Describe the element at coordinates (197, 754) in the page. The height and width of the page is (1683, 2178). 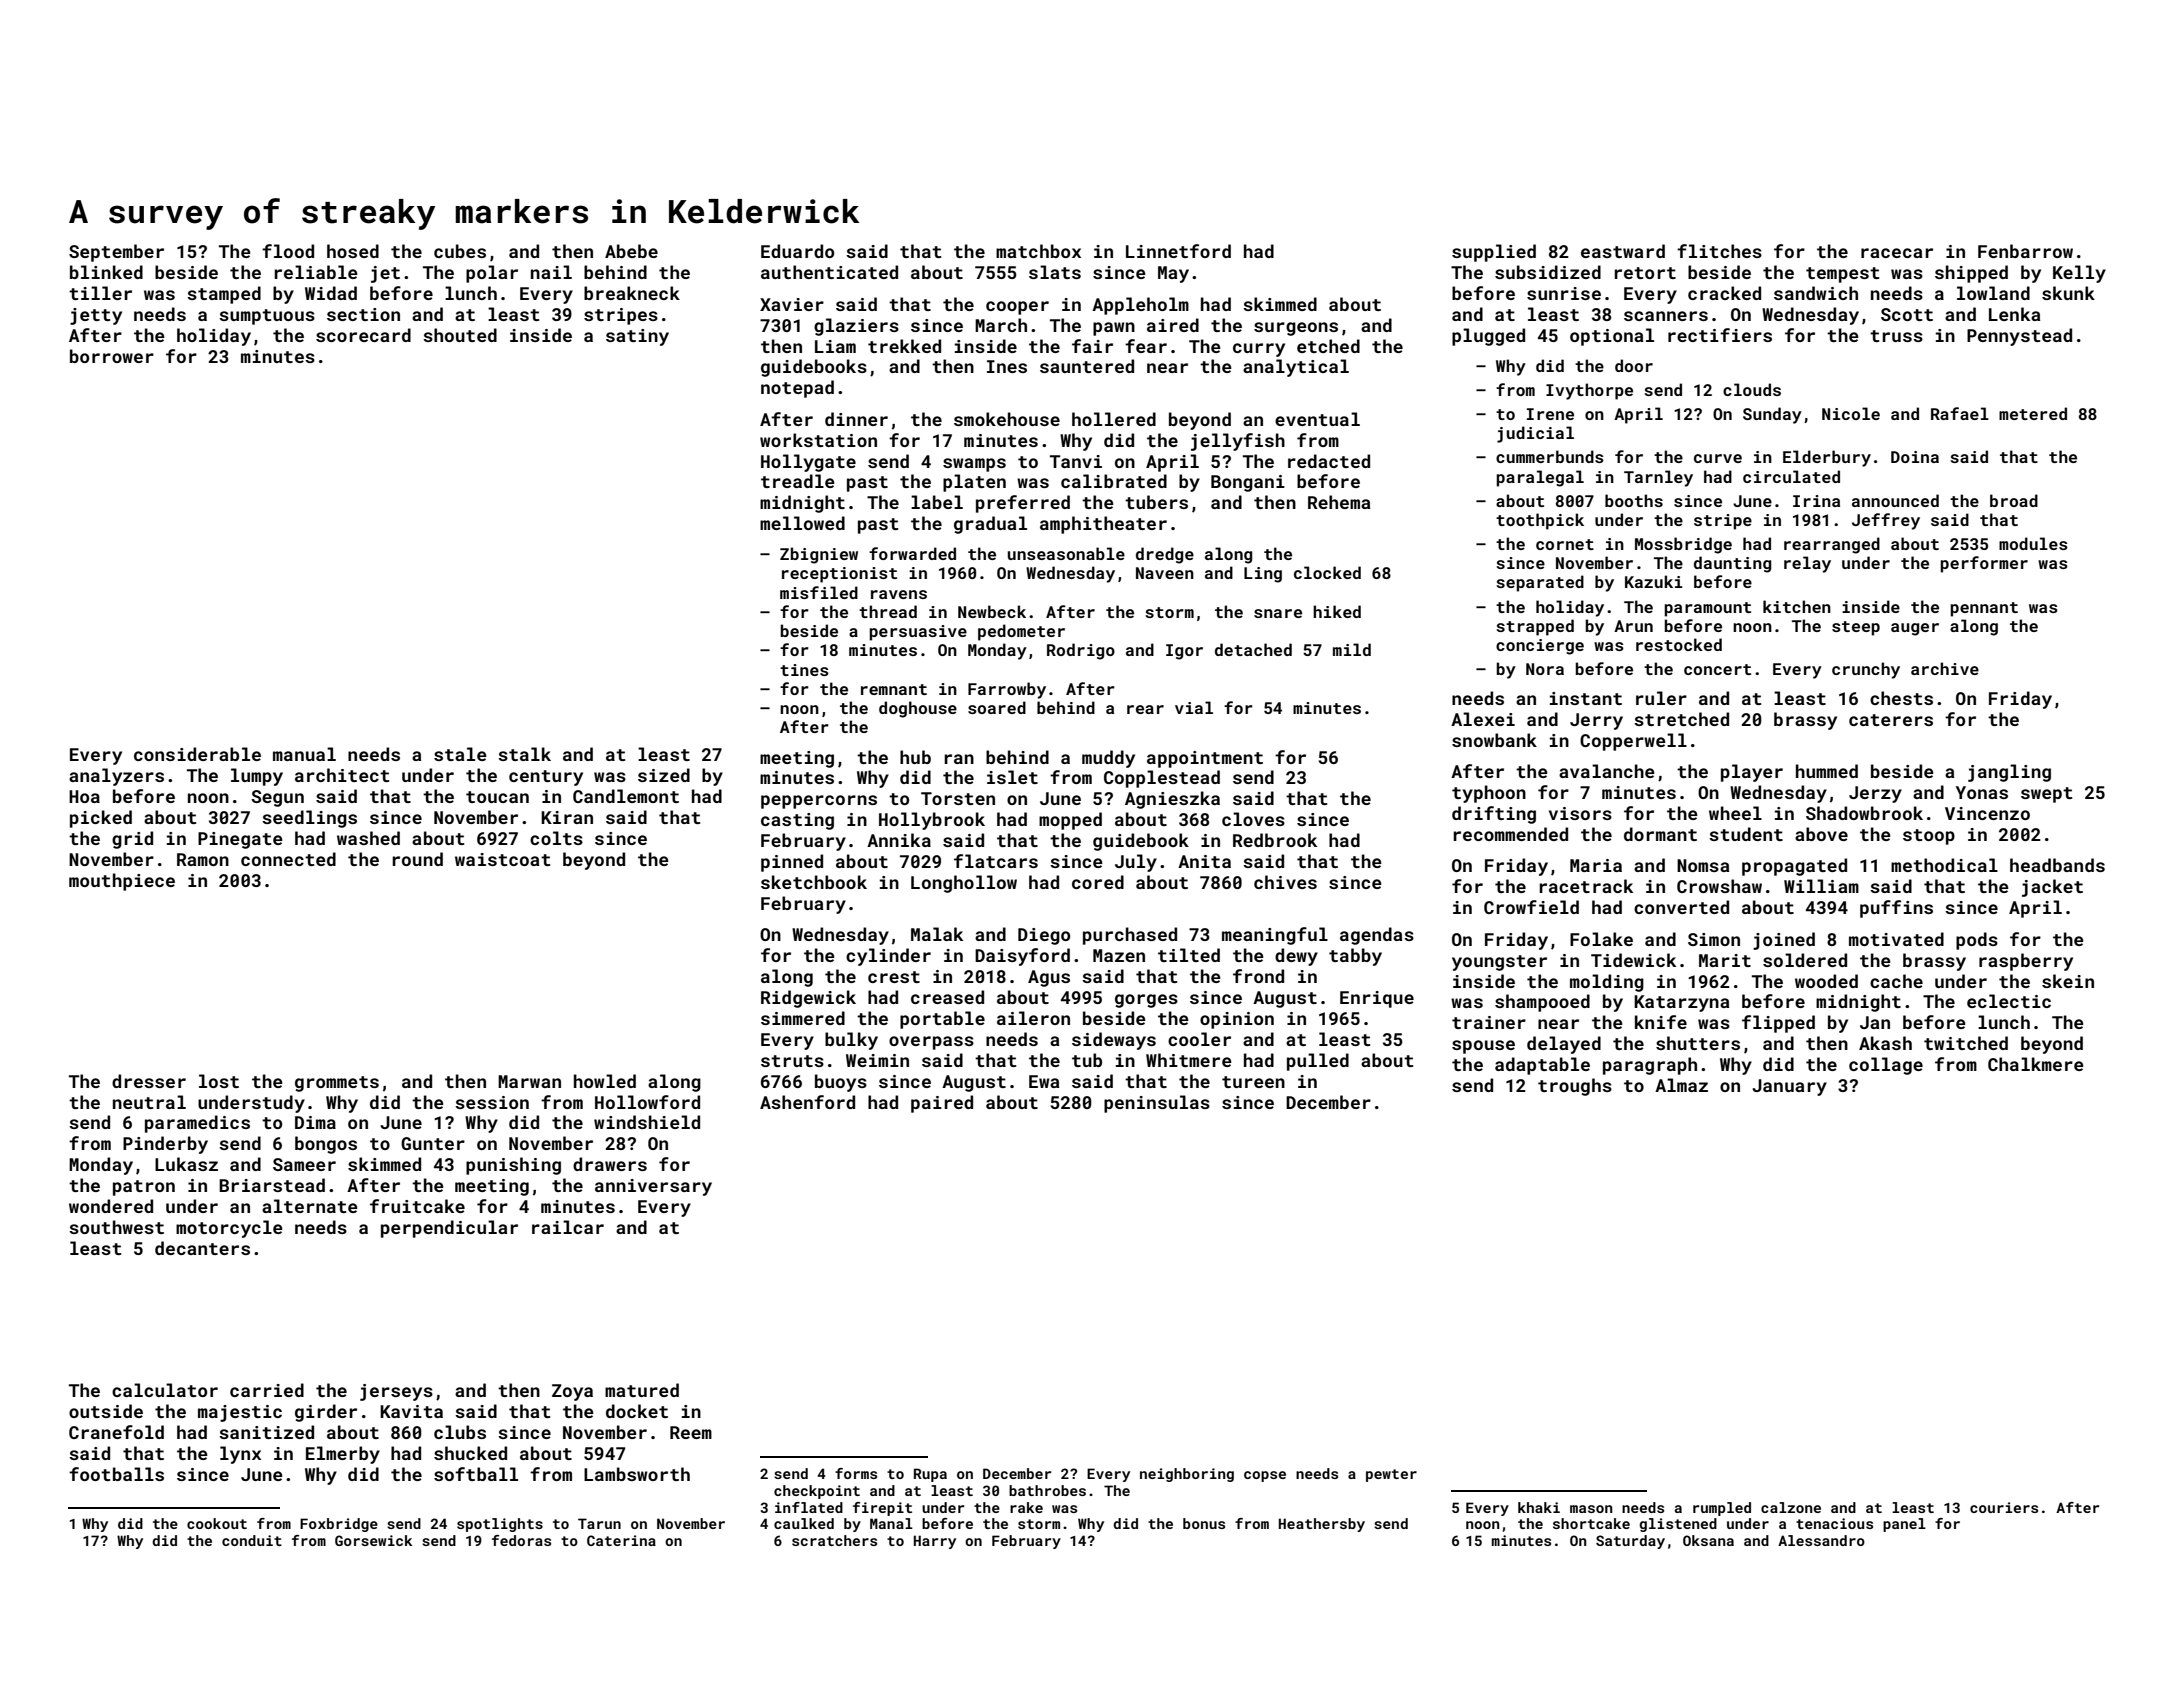
I see `considerable` at that location.
